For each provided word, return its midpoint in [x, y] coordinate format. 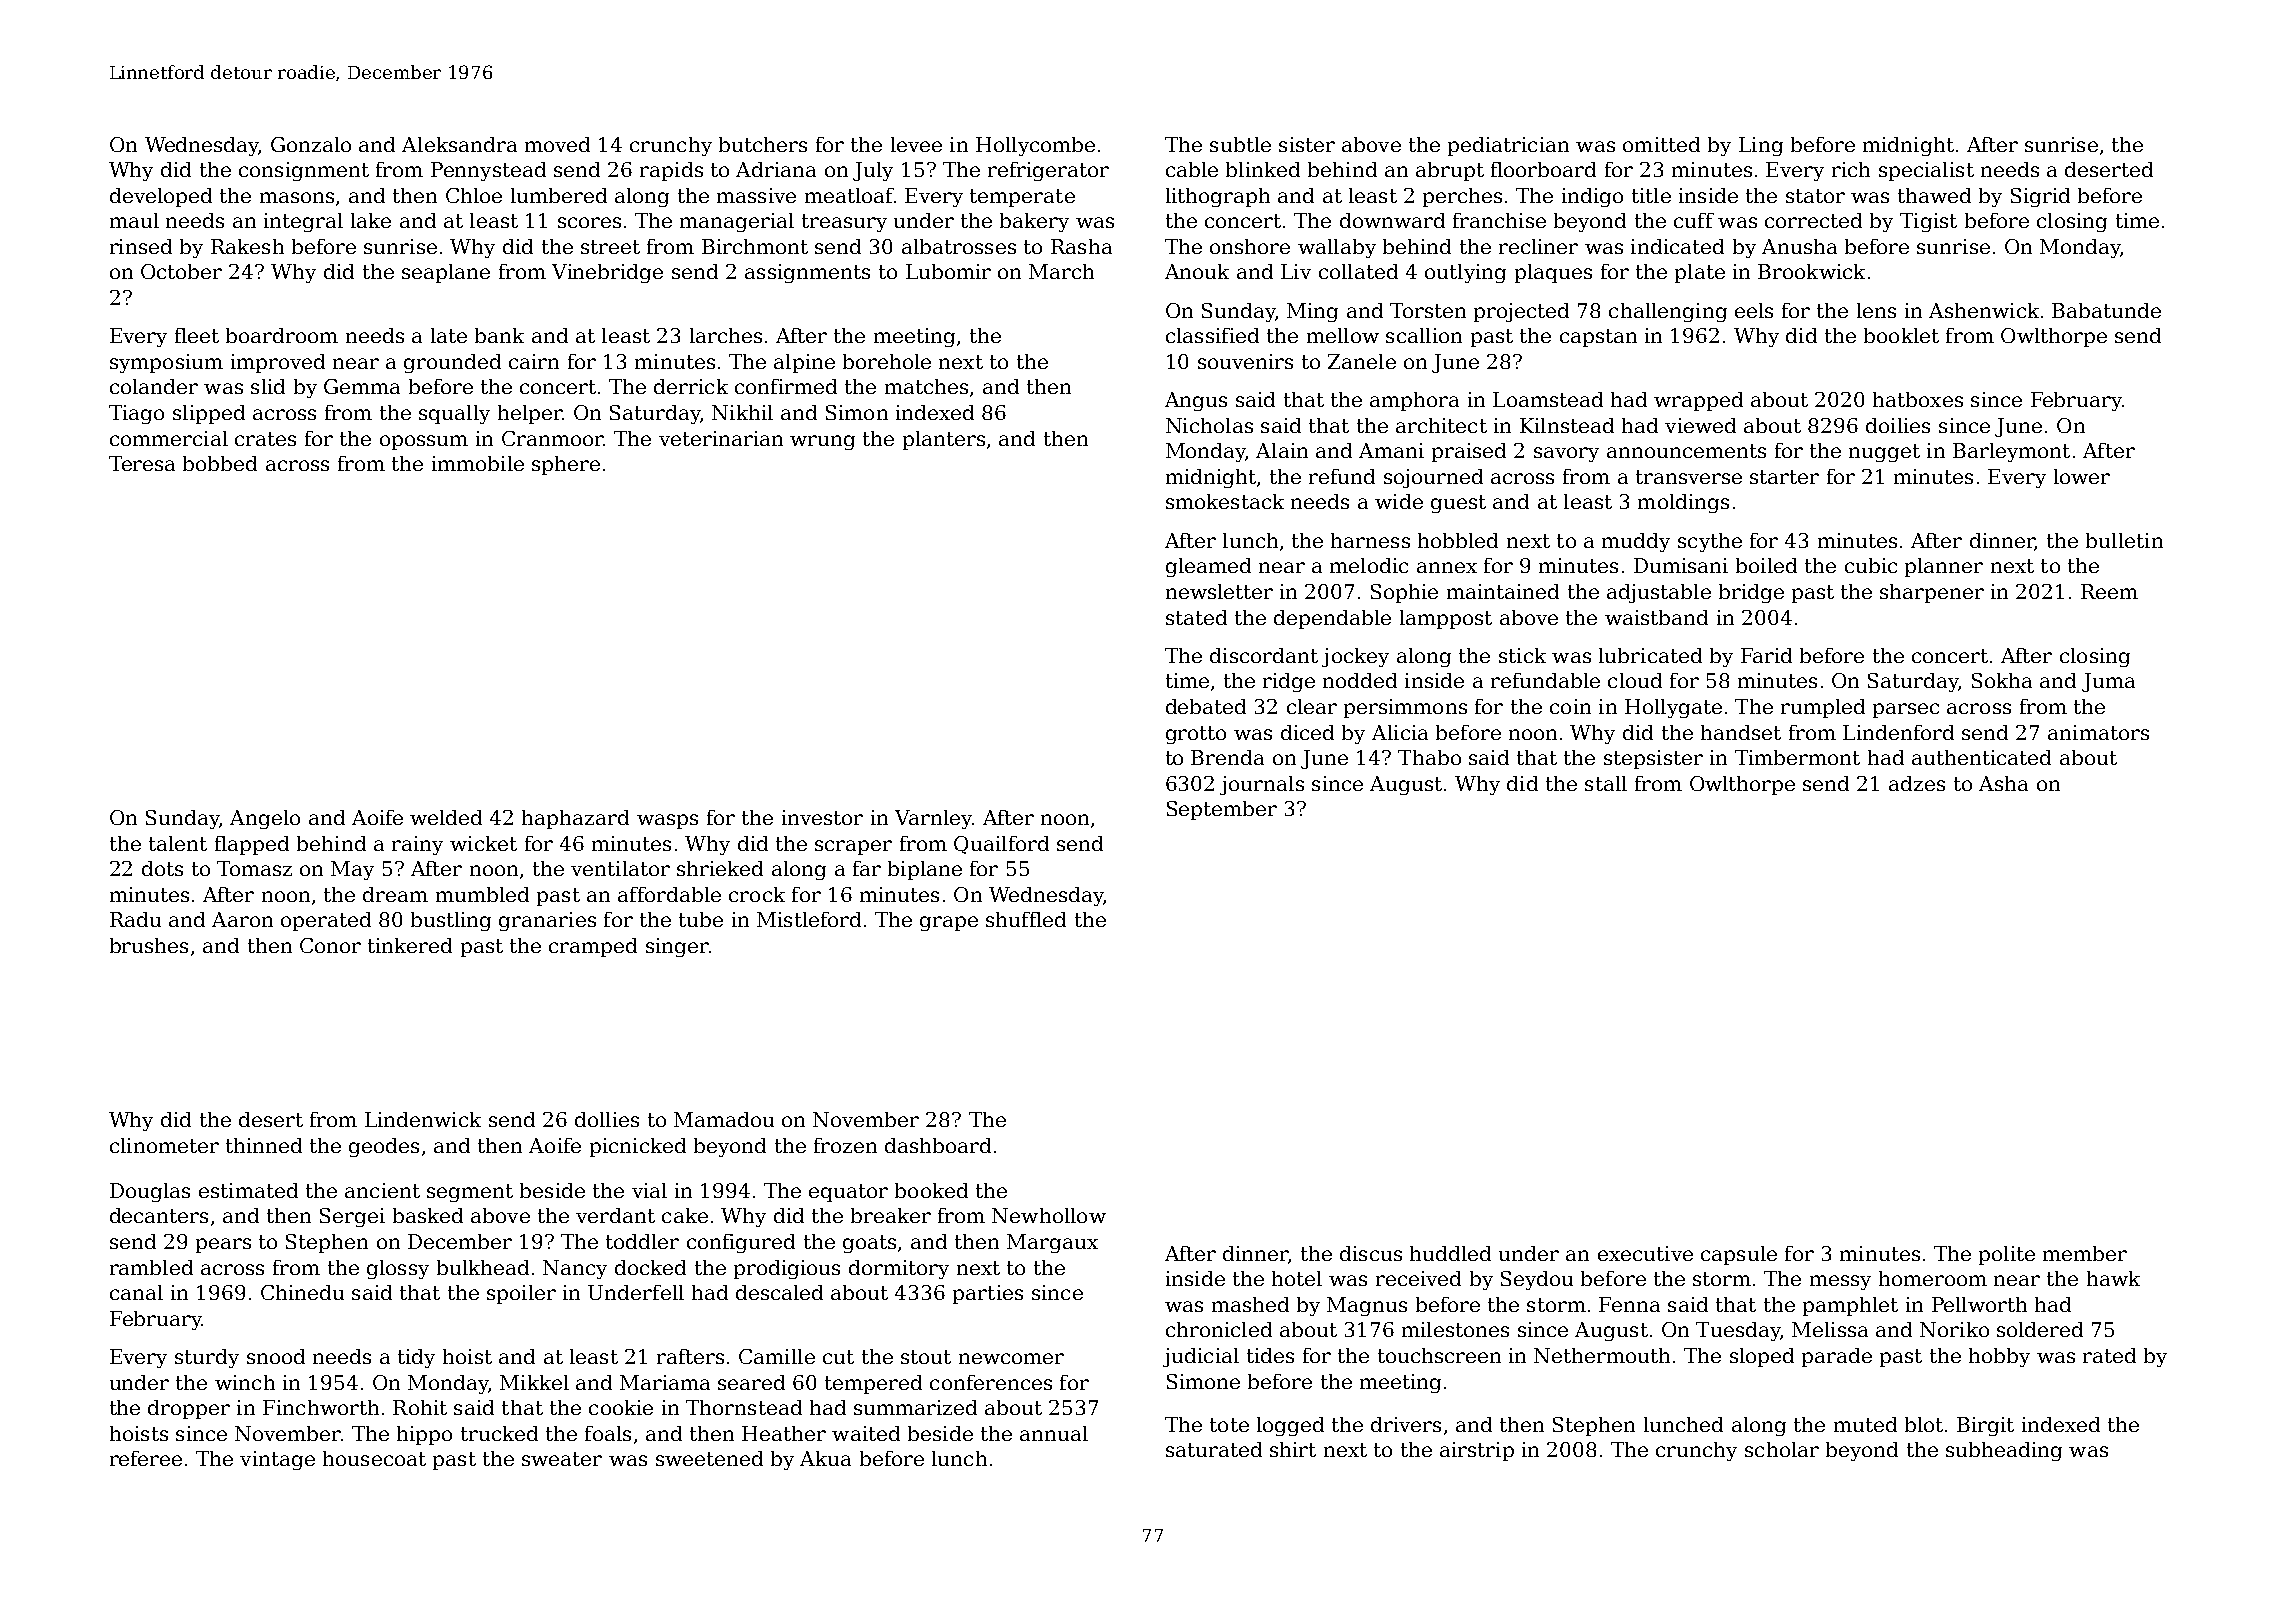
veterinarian [721, 438]
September [1222, 810]
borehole [887, 361]
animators [2098, 732]
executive [1645, 1253]
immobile [478, 463]
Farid [1766, 655]
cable [1192, 169]
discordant [1264, 655]
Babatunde [2106, 310]
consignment [304, 171]
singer [677, 947]
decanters [159, 1215]
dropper [189, 1409]
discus [1371, 1253]
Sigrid [2040, 197]
